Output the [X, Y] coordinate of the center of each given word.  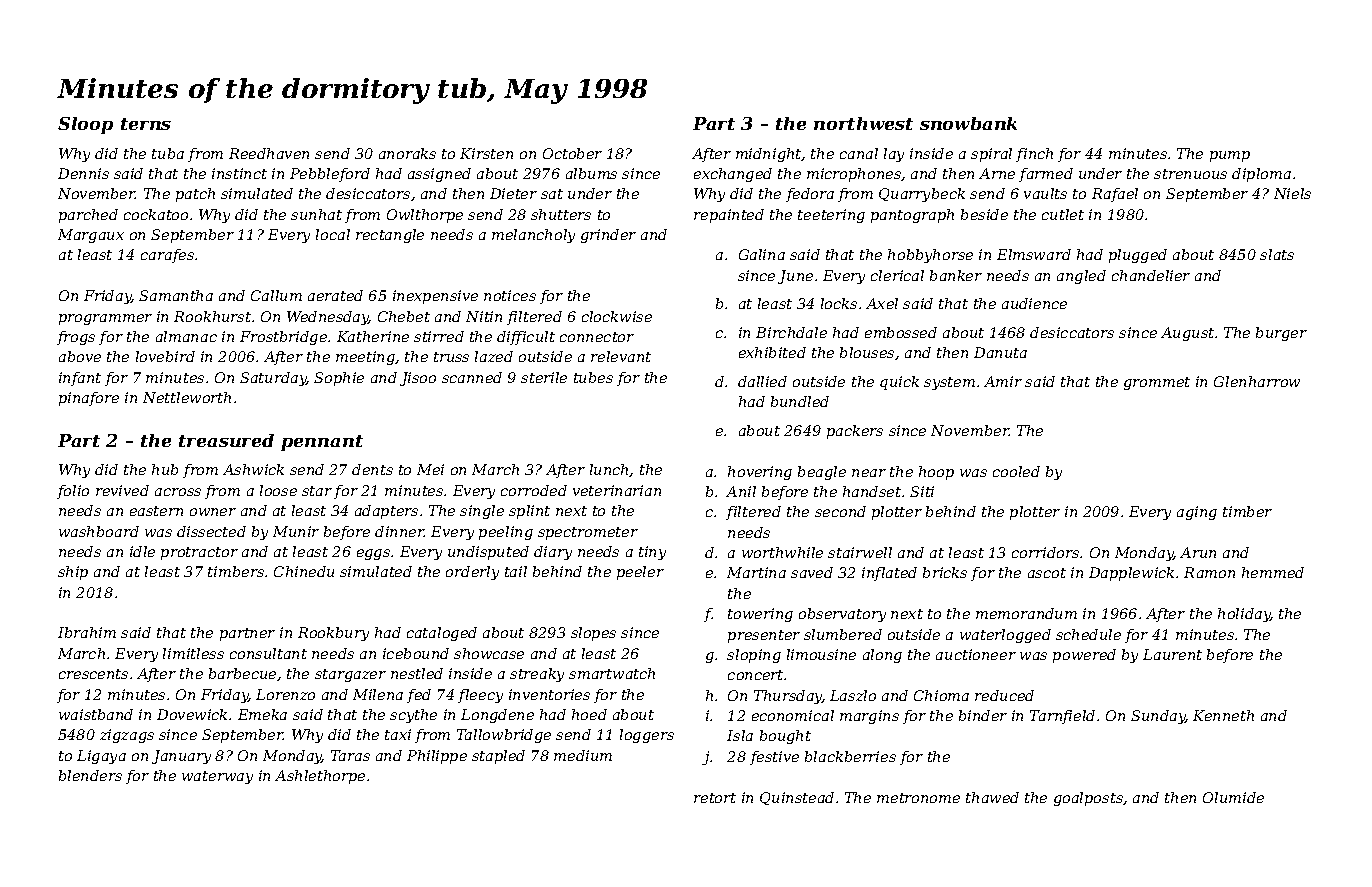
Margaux [91, 236]
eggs [373, 554]
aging [1197, 513]
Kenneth [1223, 715]
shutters [561, 214]
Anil [741, 491]
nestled [417, 673]
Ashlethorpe [320, 777]
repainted [729, 216]
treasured [226, 440]
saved [812, 572]
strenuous [1190, 174]
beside [984, 214]
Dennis [83, 173]
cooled [1016, 471]
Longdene [497, 716]
